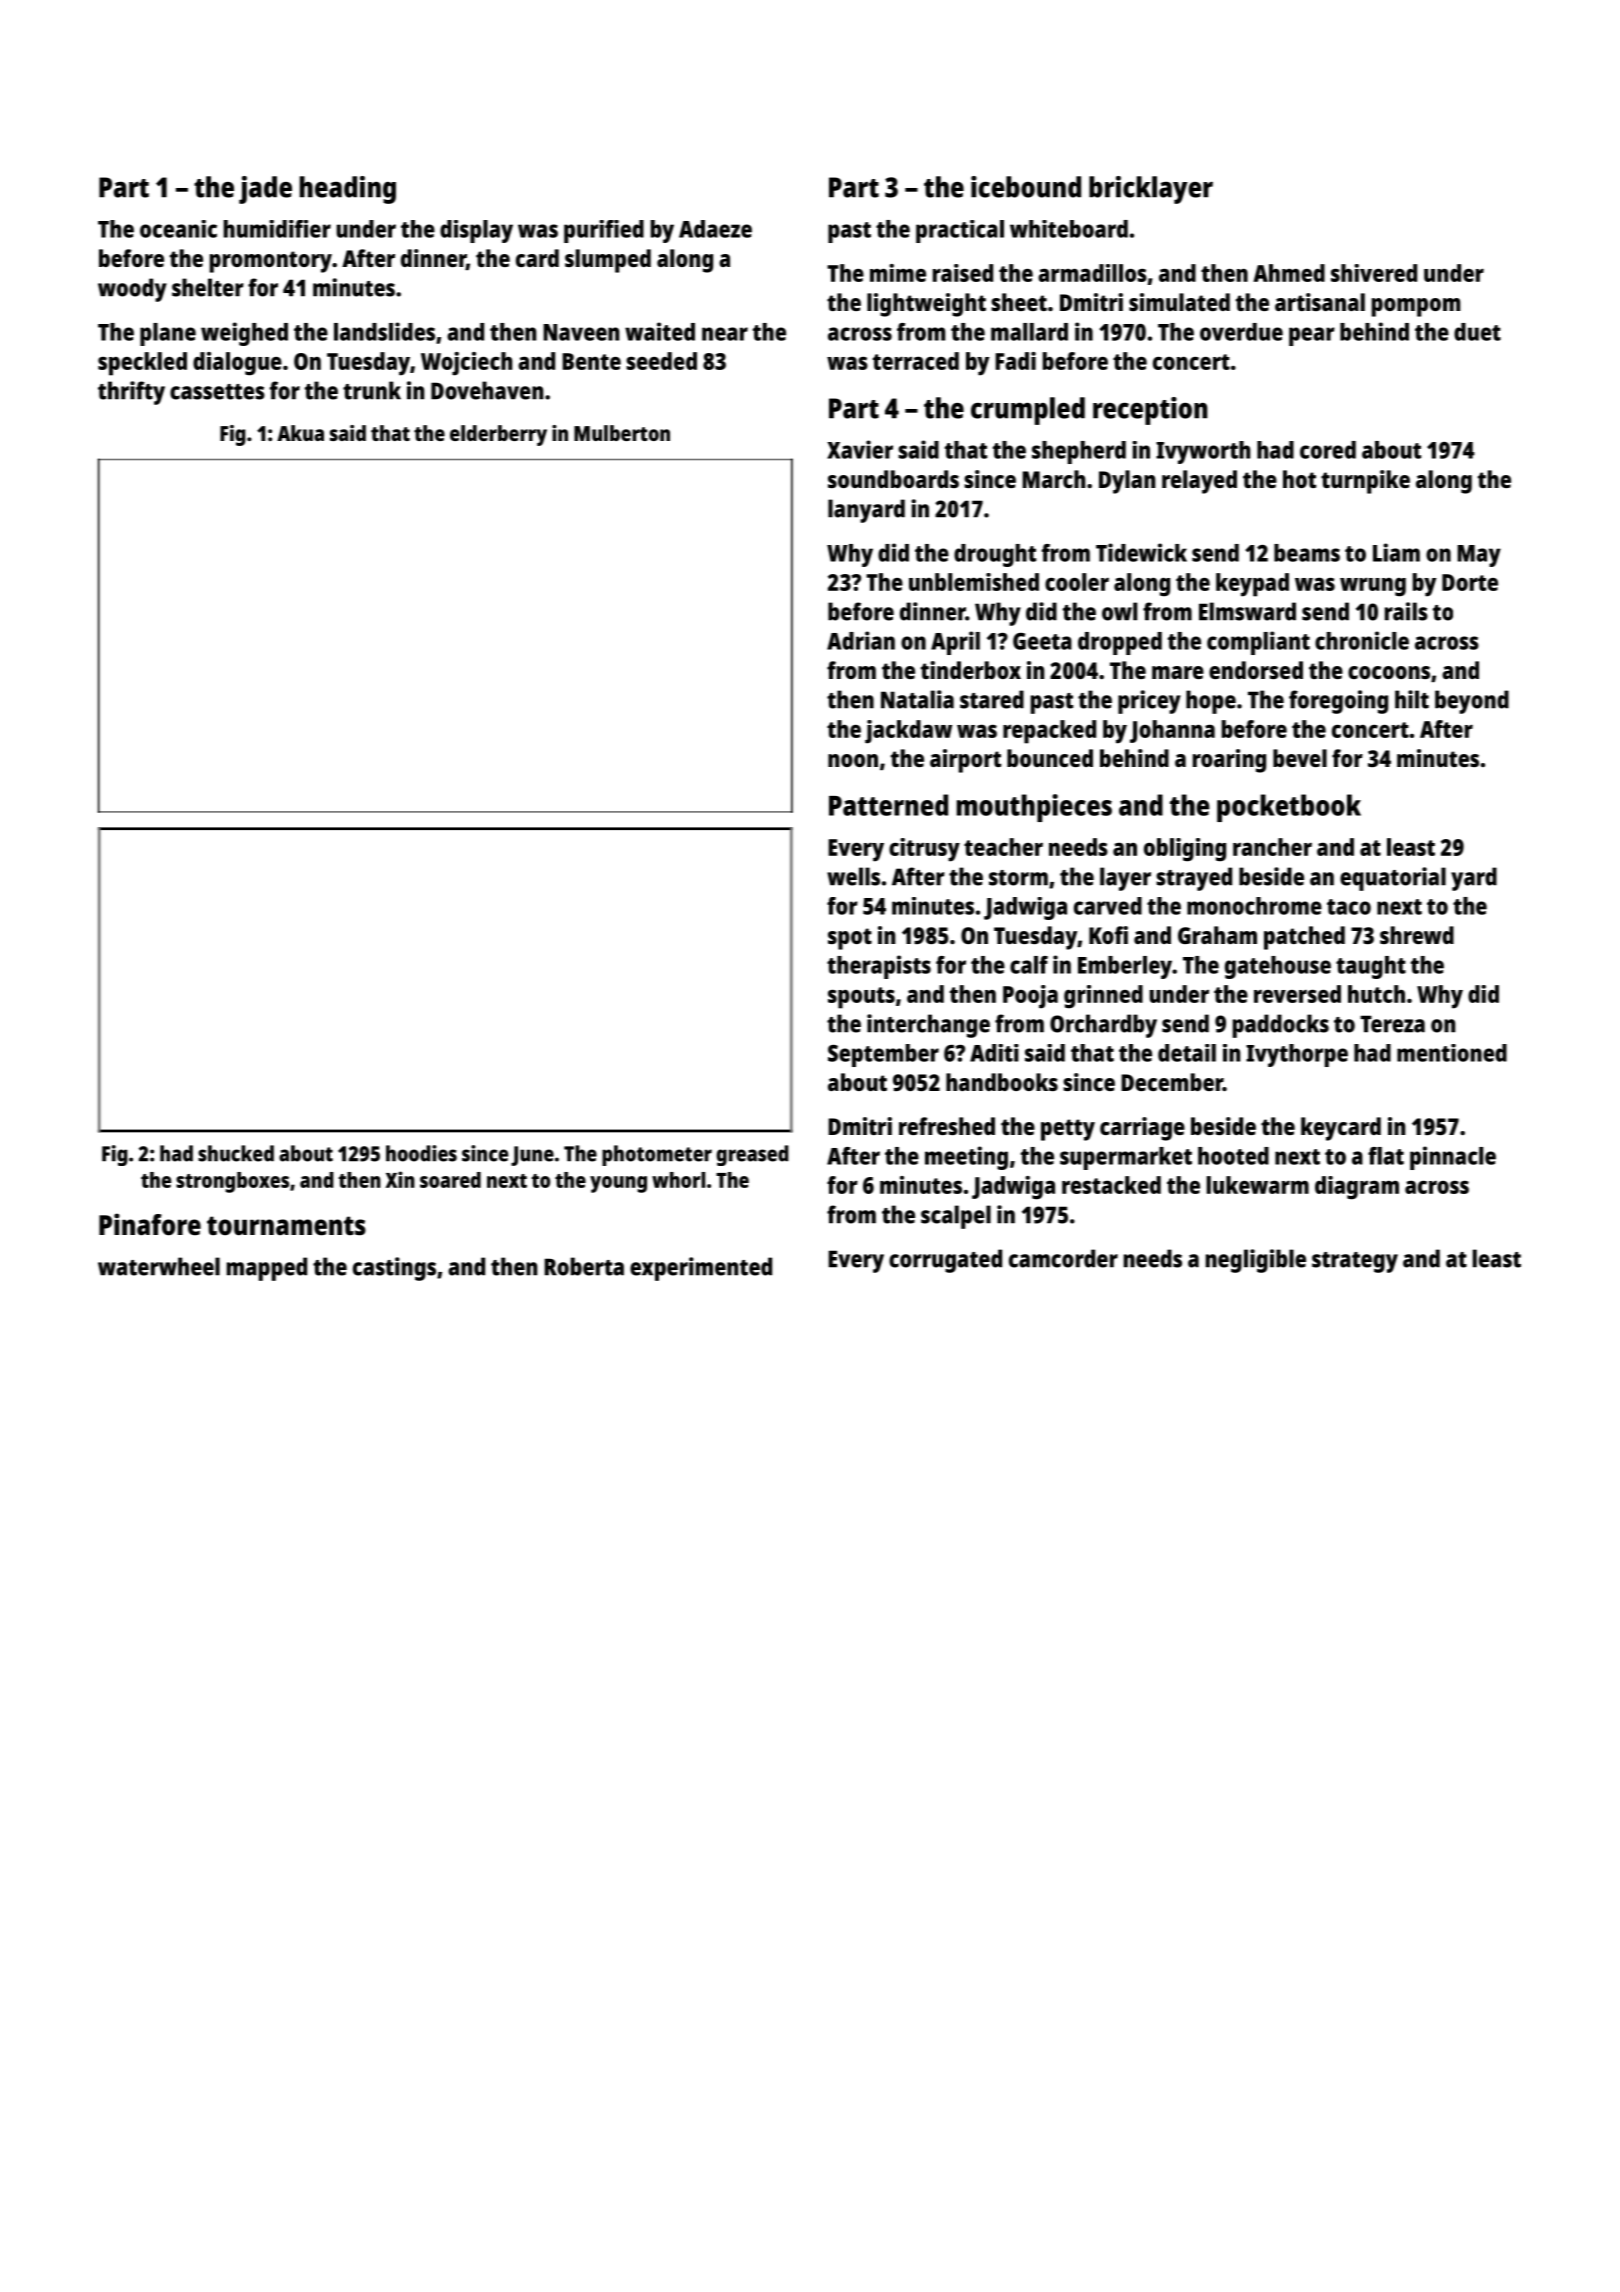 The height and width of the image is (2292, 1620). What do you see at coordinates (853, 760) in the image?
I see `noon` at bounding box center [853, 760].
